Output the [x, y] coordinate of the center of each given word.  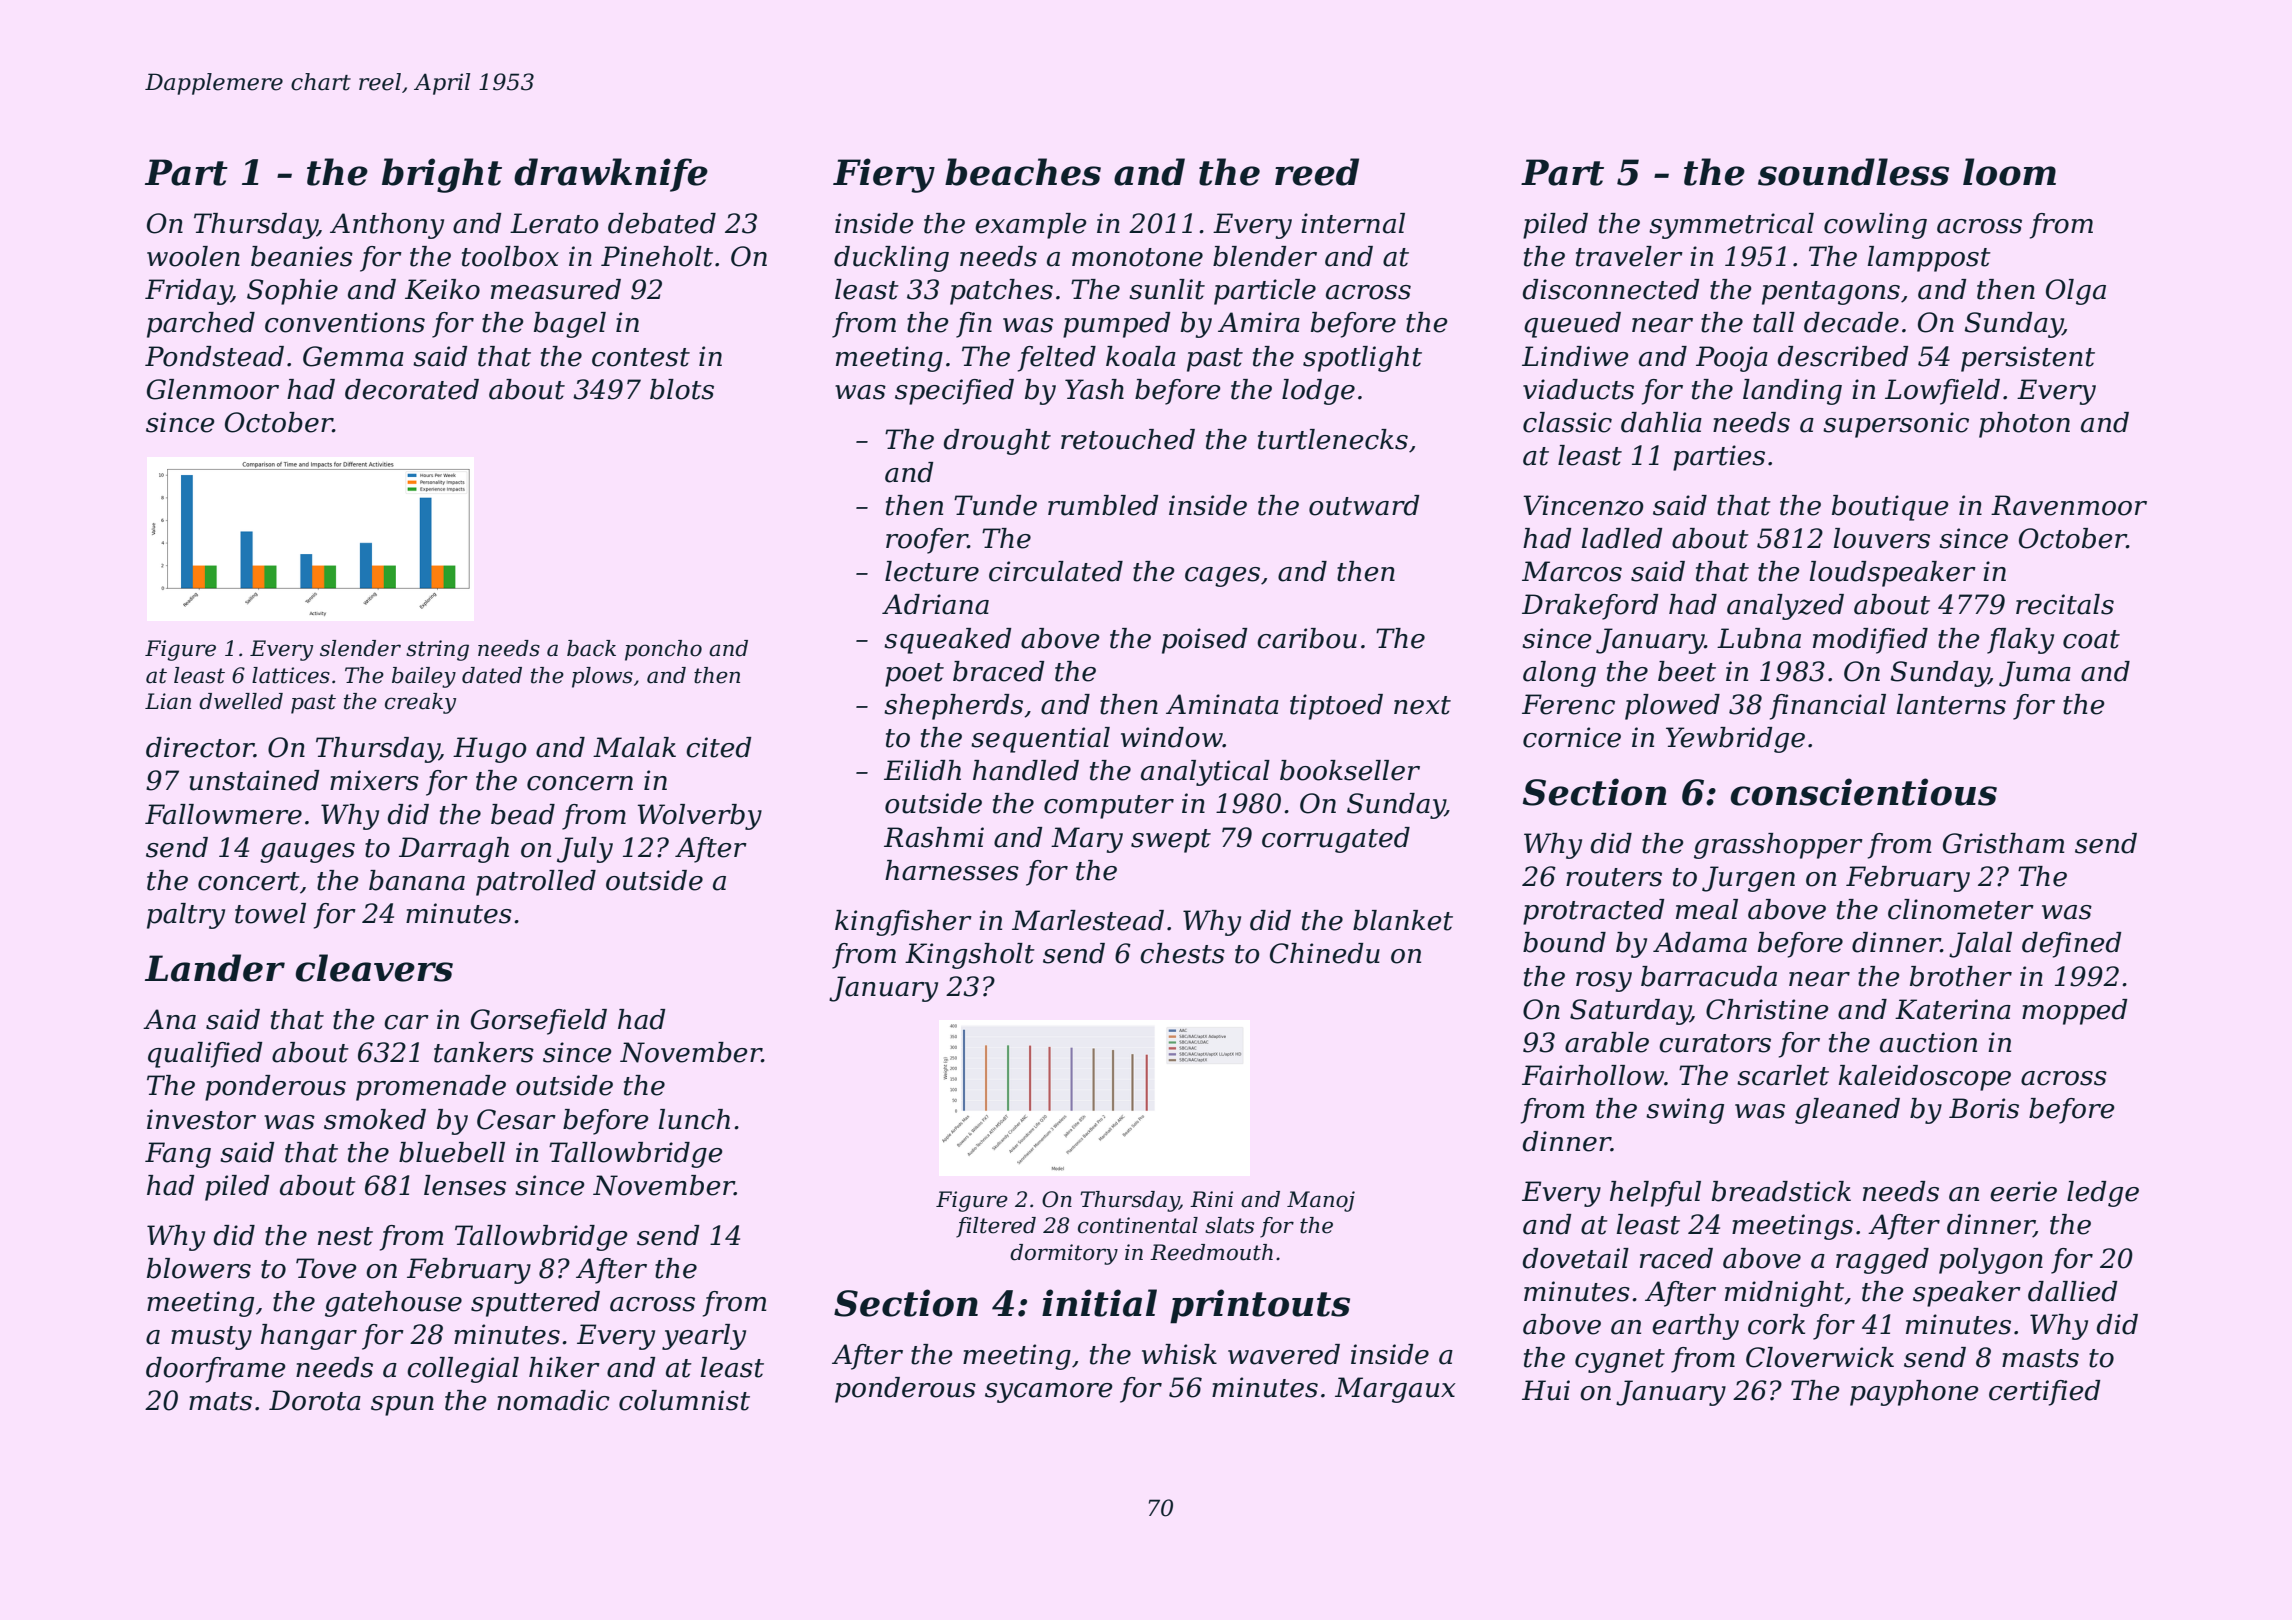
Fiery [884, 175]
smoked [375, 1119]
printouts [1260, 1306]
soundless [1853, 172]
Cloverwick [1820, 1357]
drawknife [611, 175]
